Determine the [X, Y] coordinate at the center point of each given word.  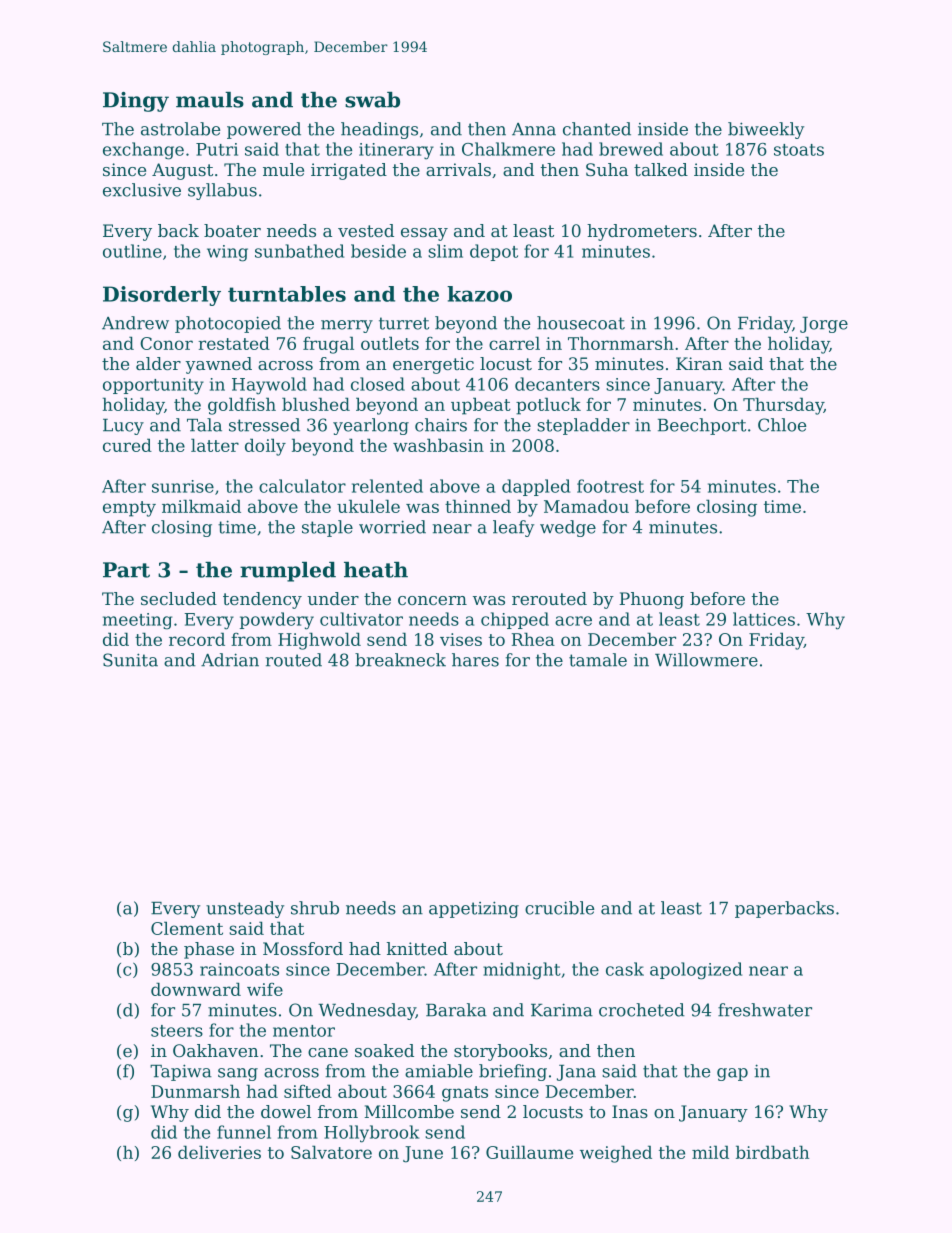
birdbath [772, 1152]
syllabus [222, 191]
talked [661, 169]
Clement [187, 928]
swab [372, 100]
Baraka [456, 1010]
